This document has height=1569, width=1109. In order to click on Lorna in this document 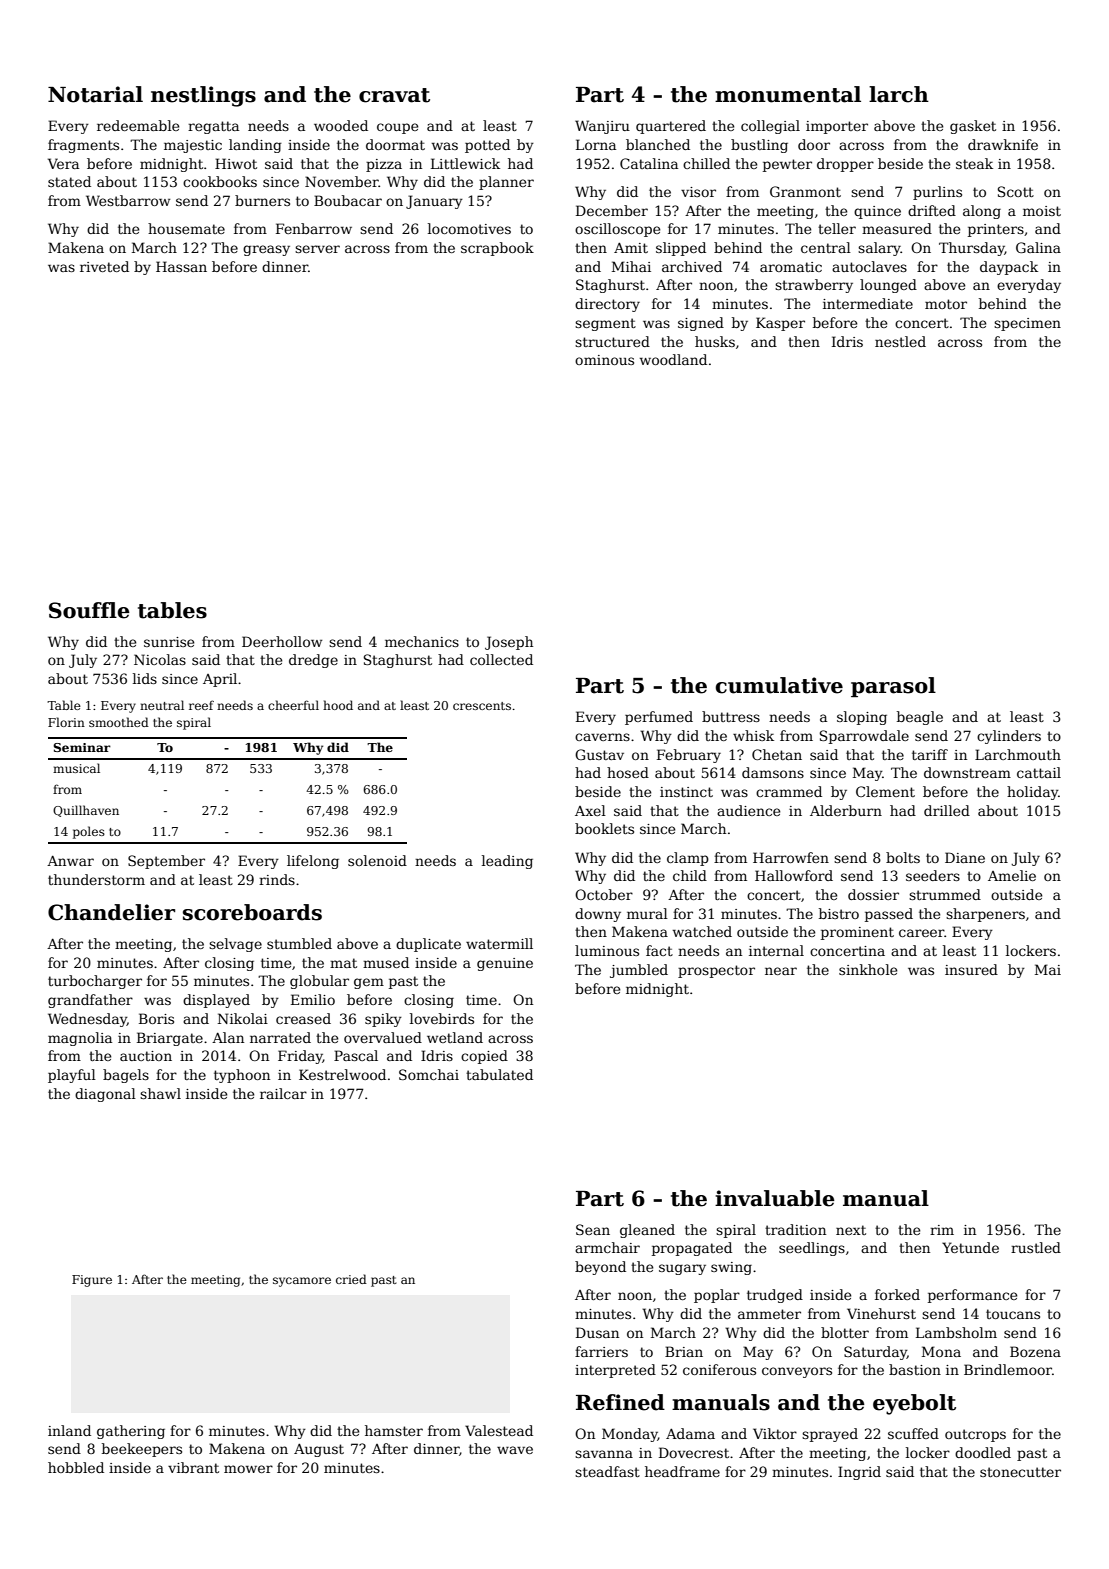, I will do `click(596, 144)`.
